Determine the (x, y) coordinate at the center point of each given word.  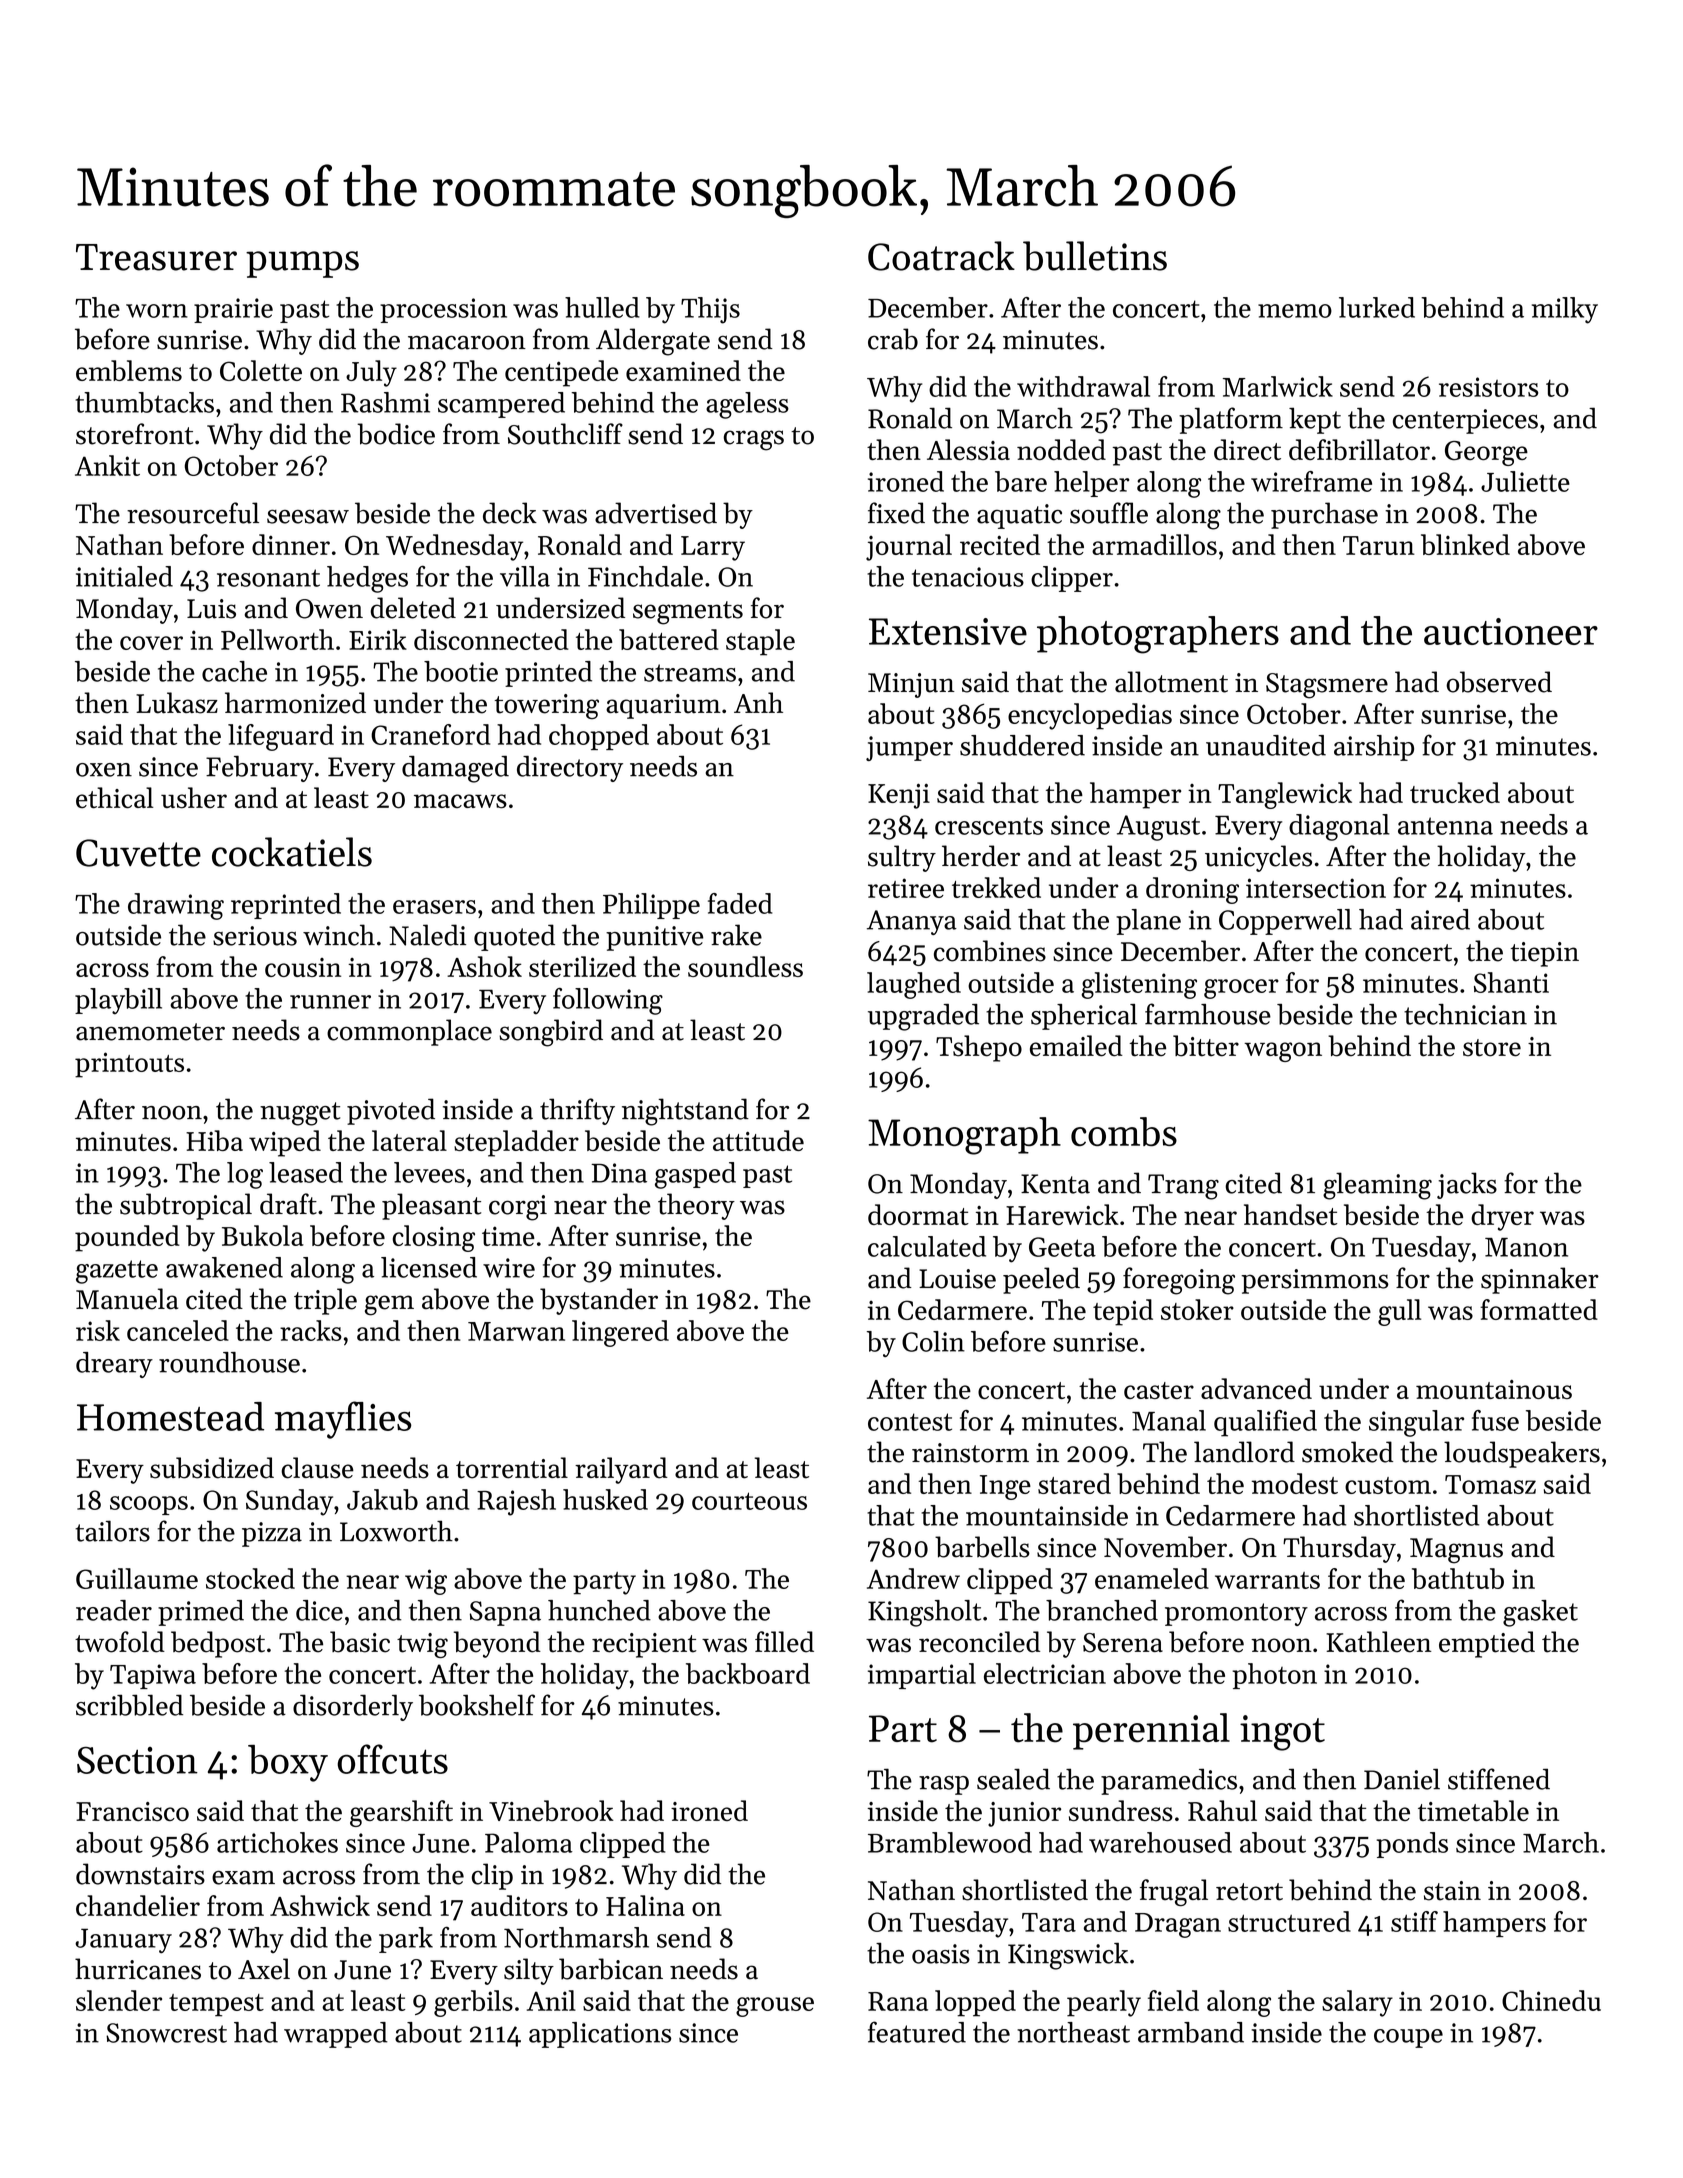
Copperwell (1285, 922)
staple (760, 642)
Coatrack (941, 256)
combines (990, 951)
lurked (1377, 307)
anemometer (150, 1032)
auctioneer (1511, 631)
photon (1274, 1676)
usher (194, 798)
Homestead (170, 1416)
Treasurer (156, 257)
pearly (1104, 2003)
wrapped (336, 2035)
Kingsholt (924, 1613)
